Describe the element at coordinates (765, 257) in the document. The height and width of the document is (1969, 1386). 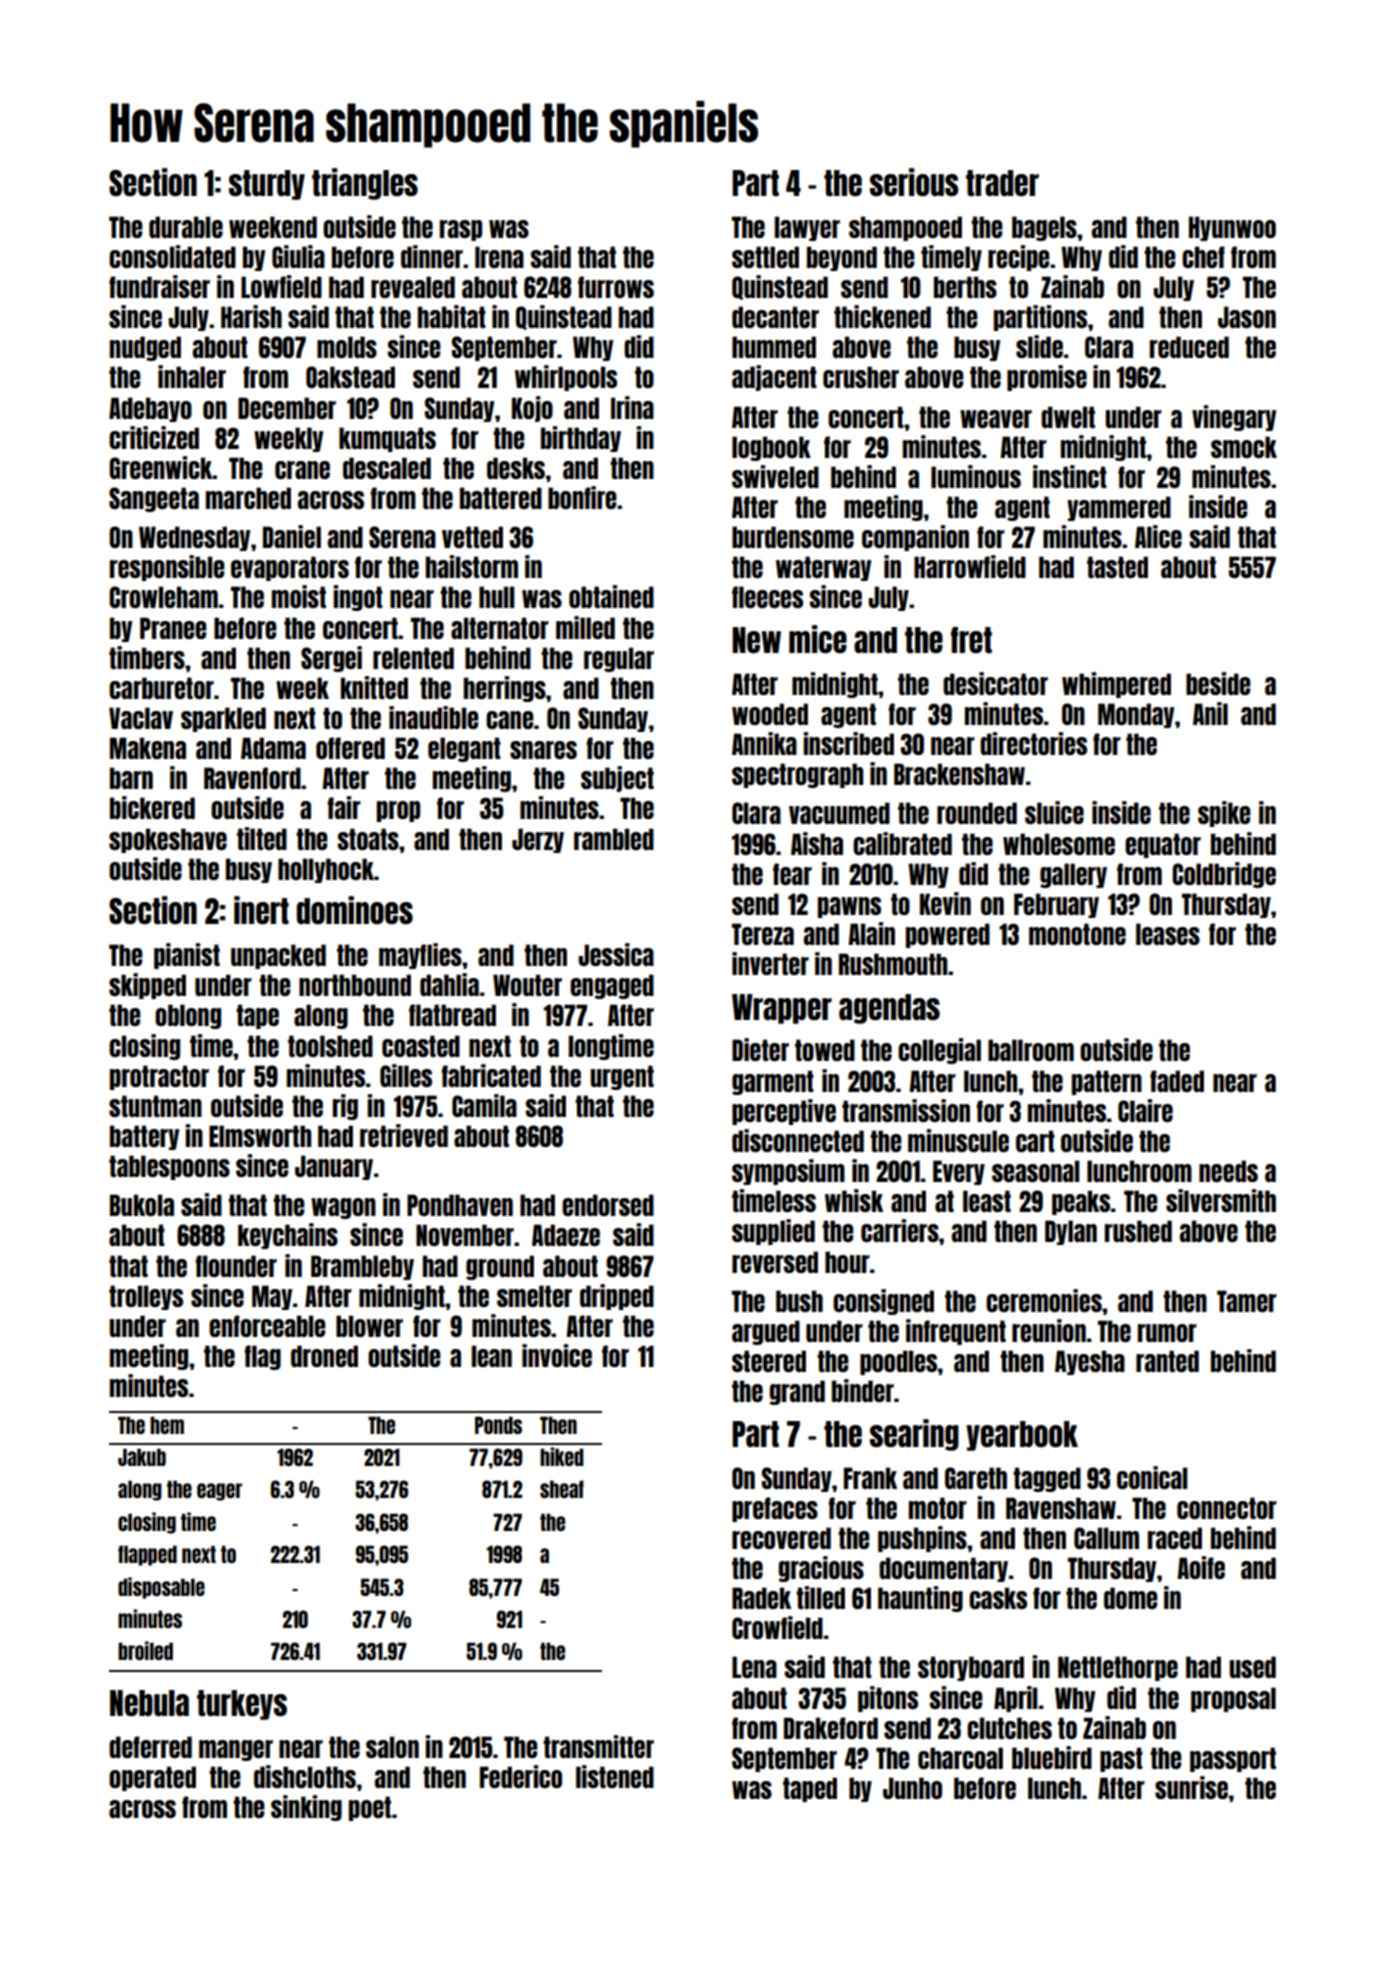
I see `settled` at that location.
